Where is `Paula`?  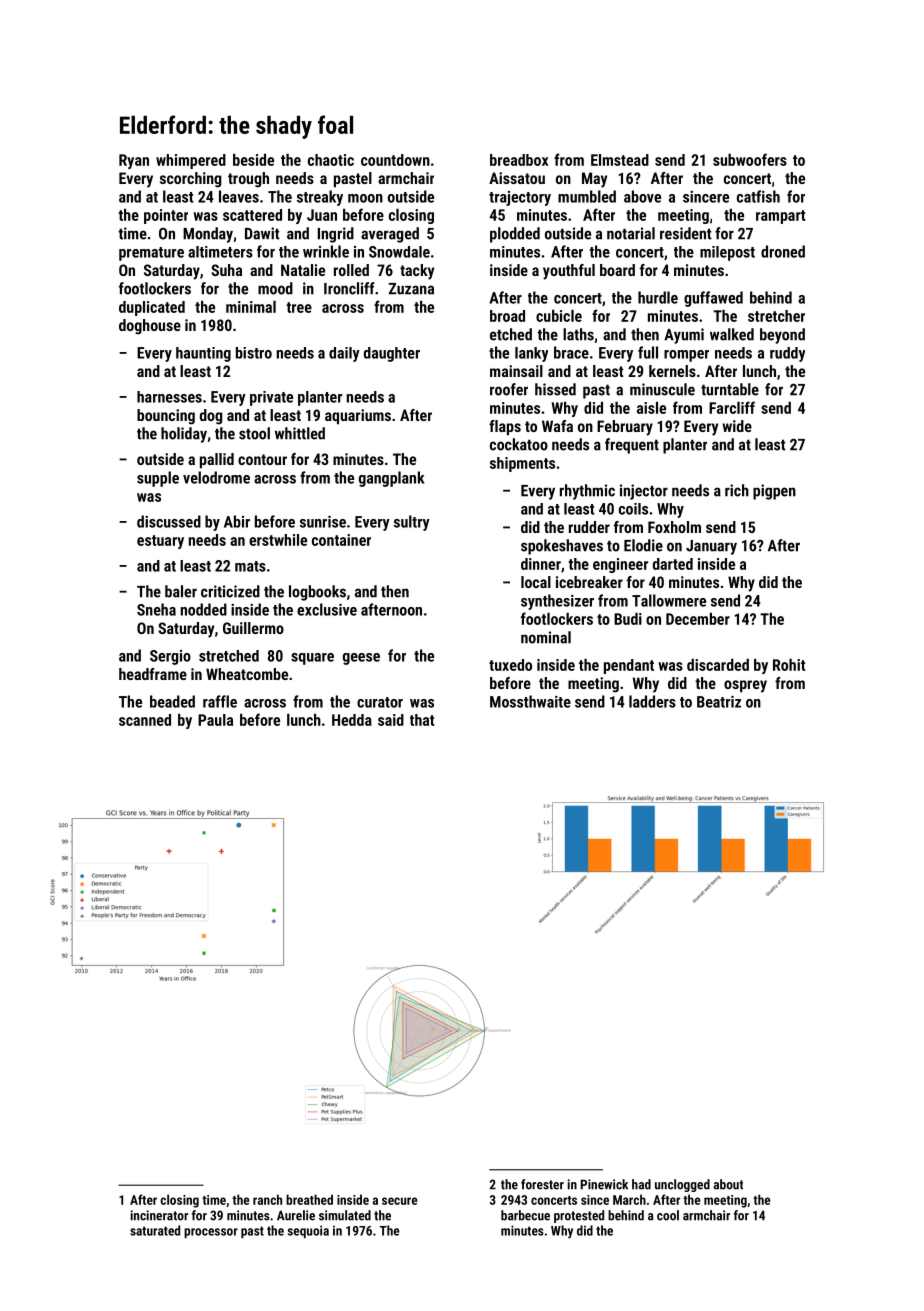
Paula is located at coordinates (215, 720).
